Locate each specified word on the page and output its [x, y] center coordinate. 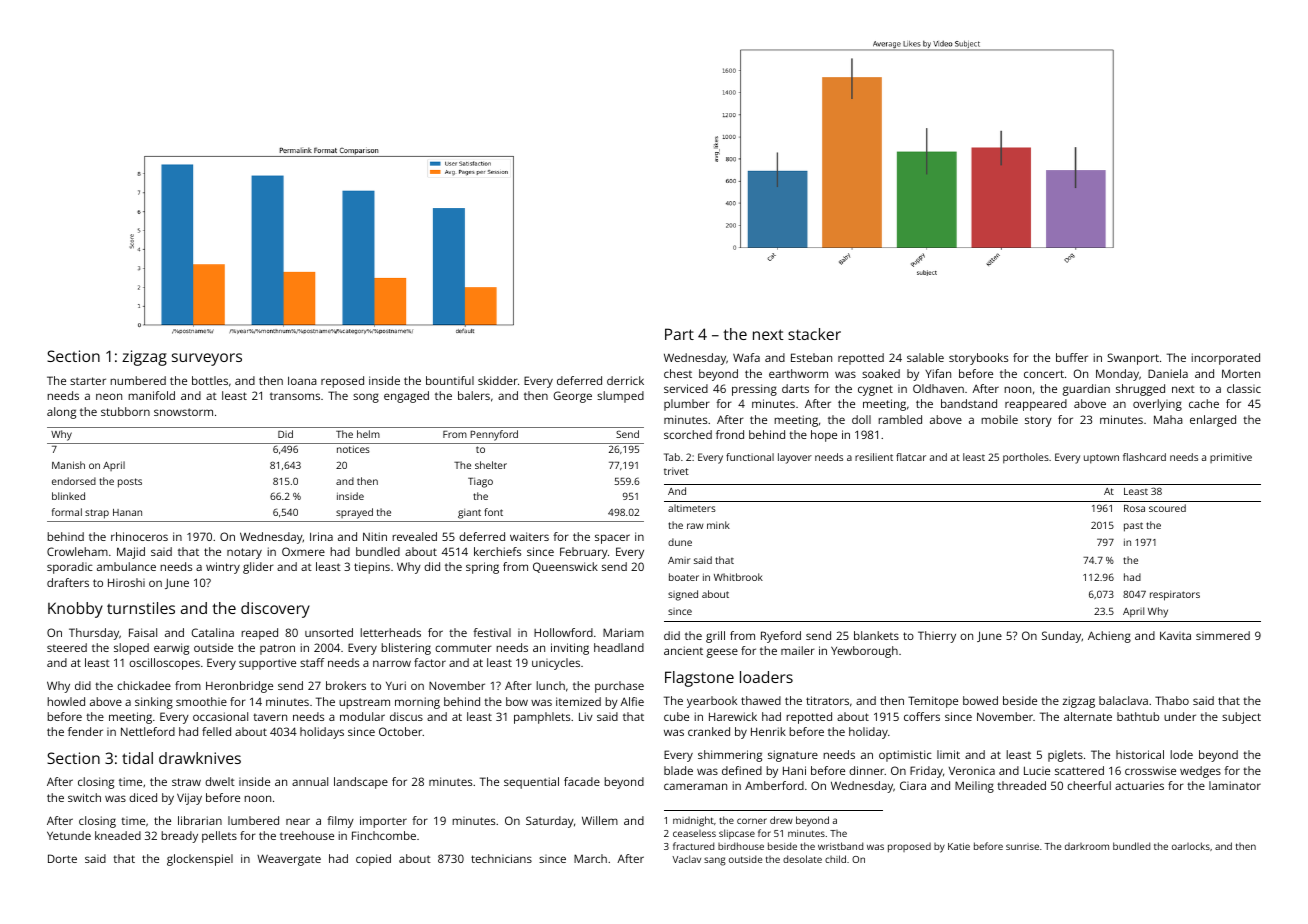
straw [186, 782]
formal [67, 512]
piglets [1065, 756]
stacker [814, 334]
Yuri [396, 685]
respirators [1175, 596]
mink [718, 525]
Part [679, 334]
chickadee [144, 685]
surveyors [207, 359]
